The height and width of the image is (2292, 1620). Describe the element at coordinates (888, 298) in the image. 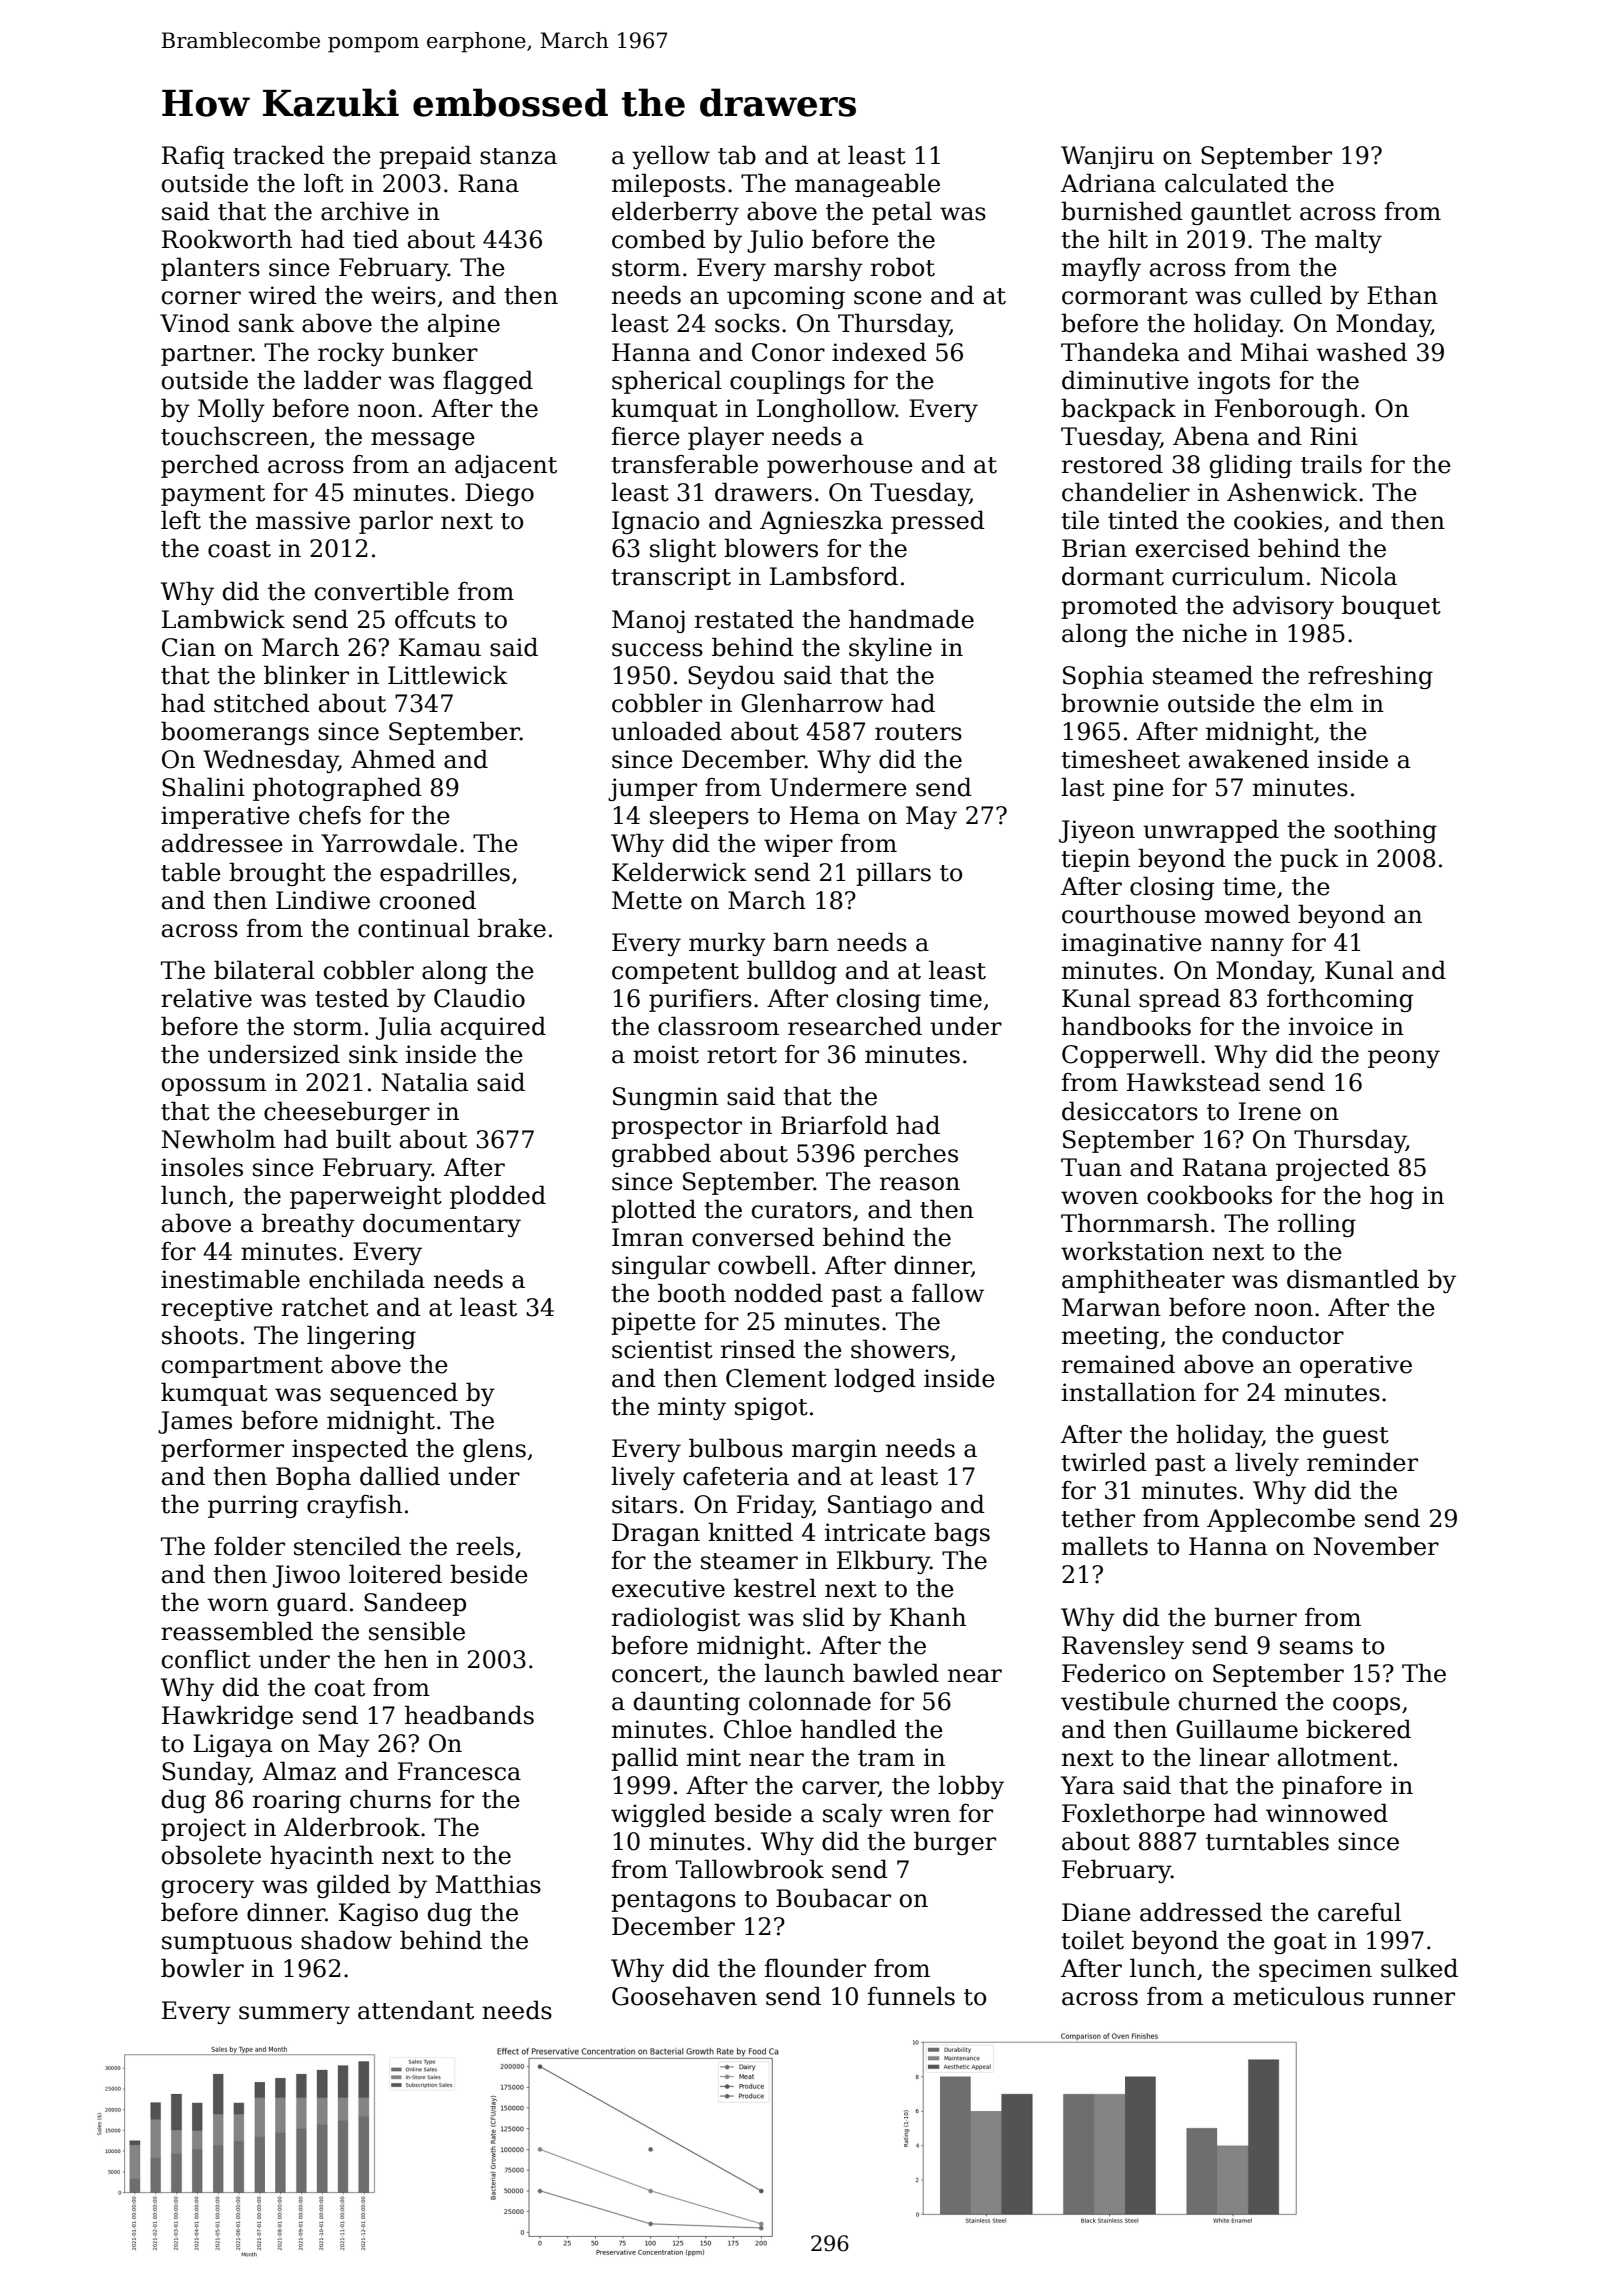

I see `scone` at that location.
